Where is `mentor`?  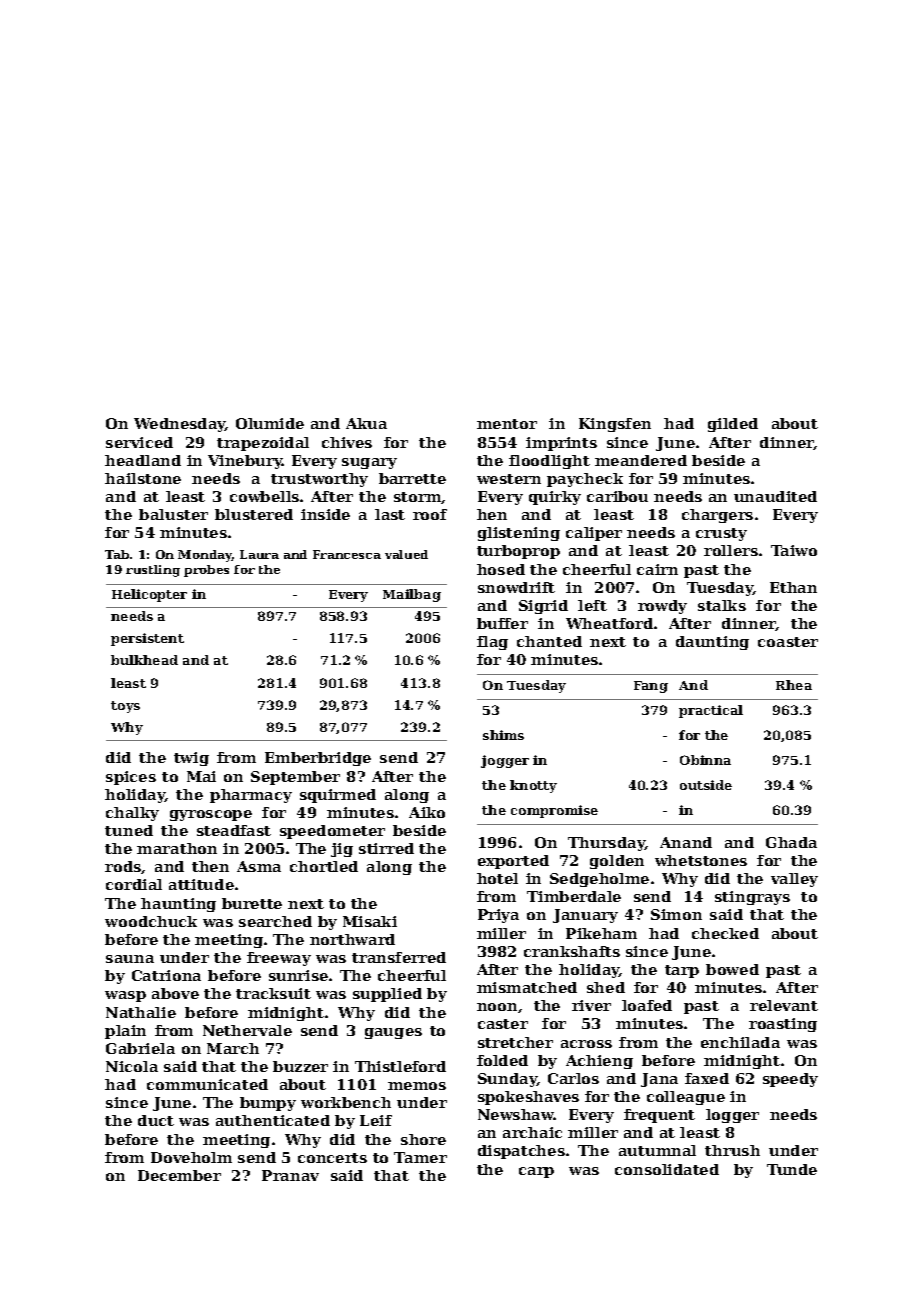
mentor is located at coordinates (507, 424).
